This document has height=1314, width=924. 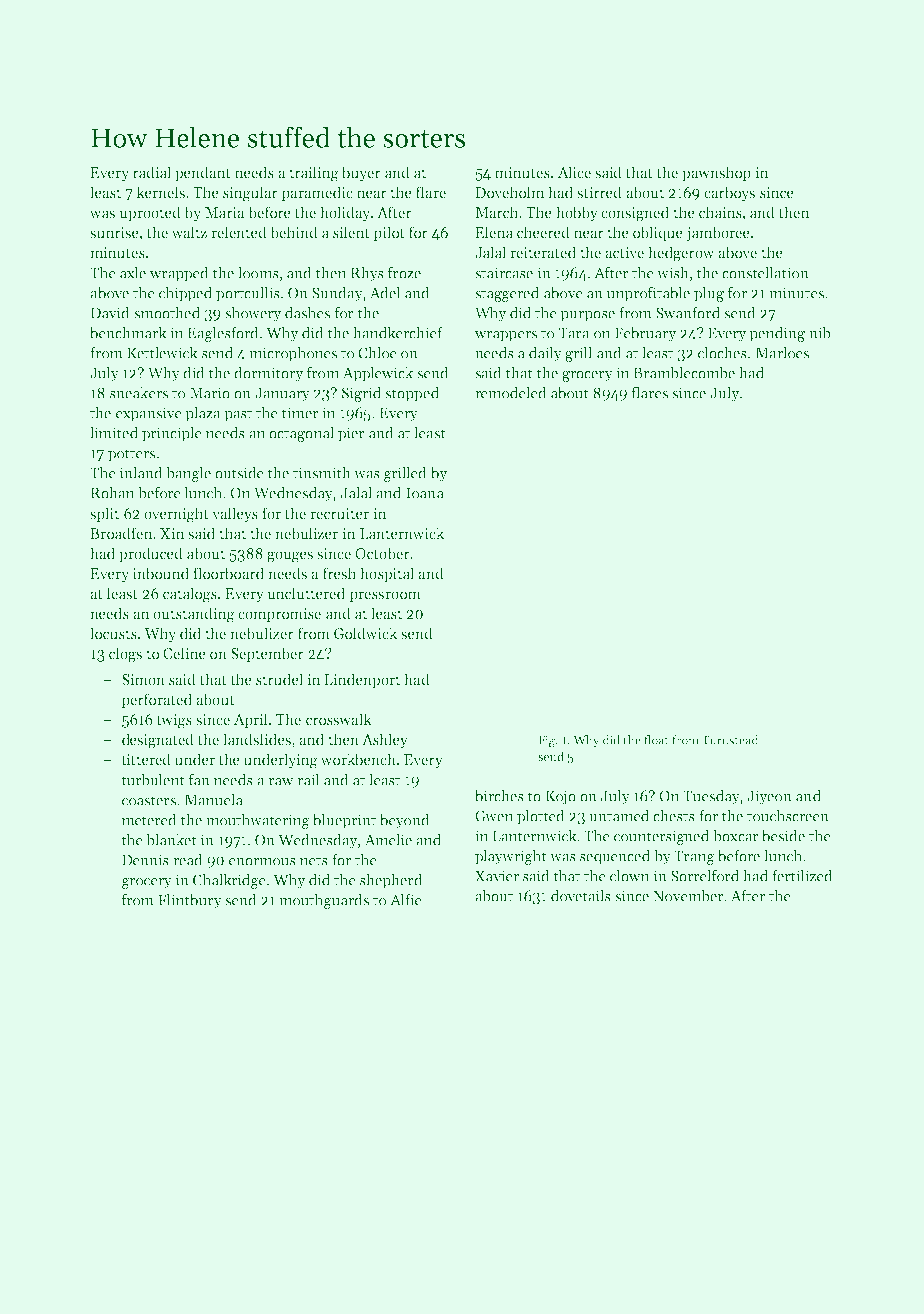 I want to click on relented, so click(x=239, y=232).
